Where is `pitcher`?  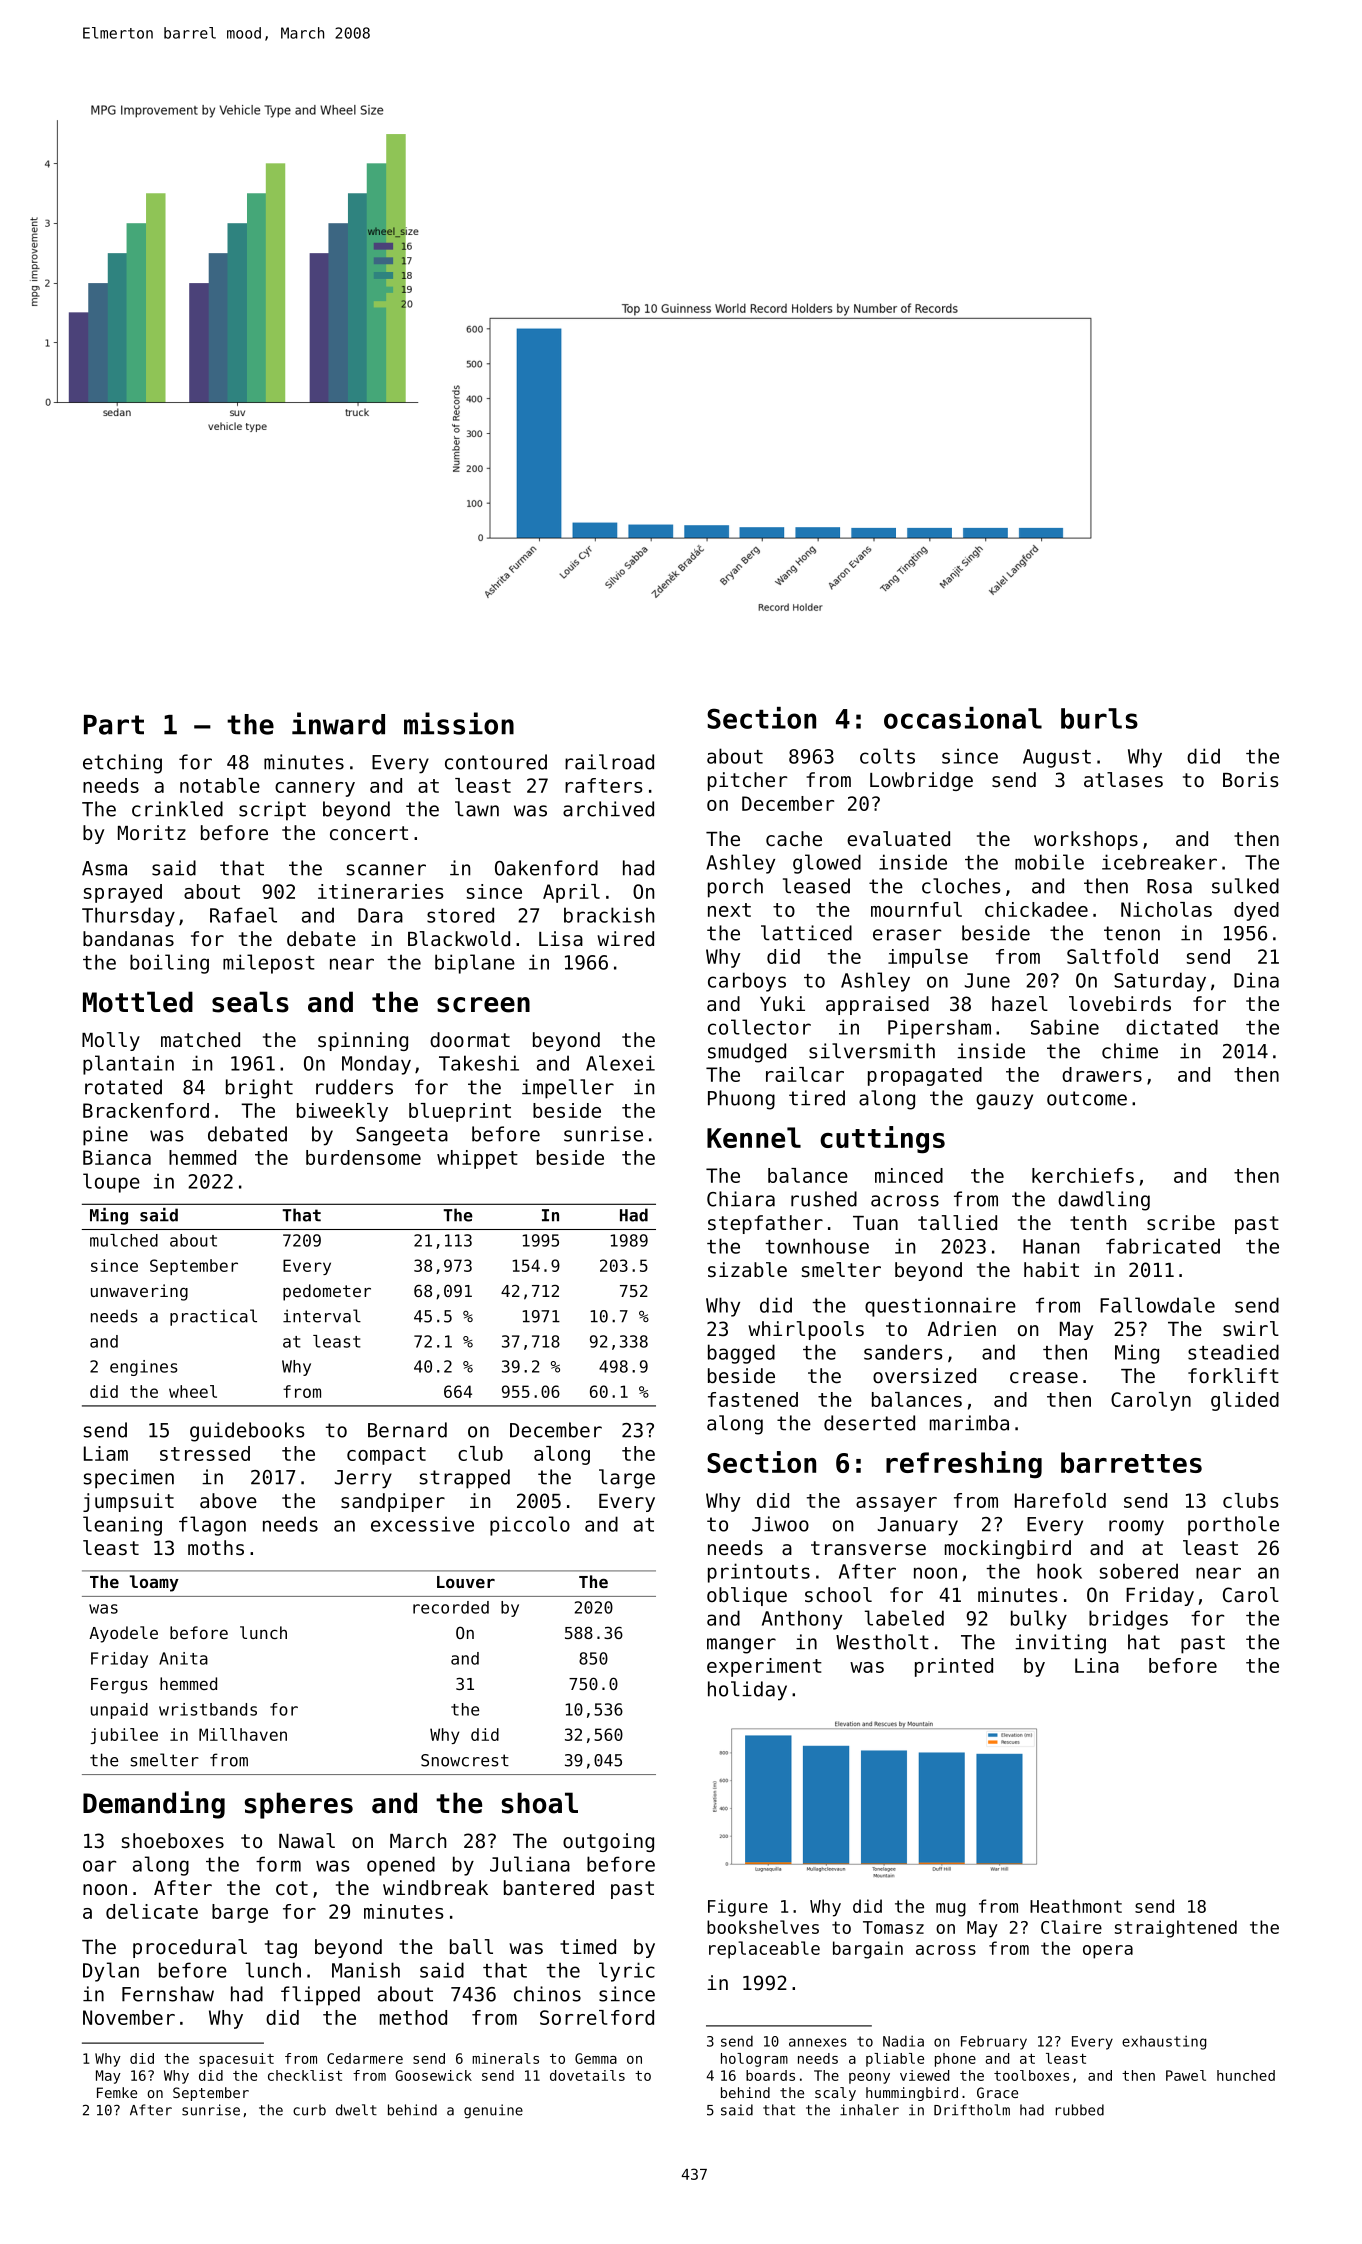 pitcher is located at coordinates (747, 781).
